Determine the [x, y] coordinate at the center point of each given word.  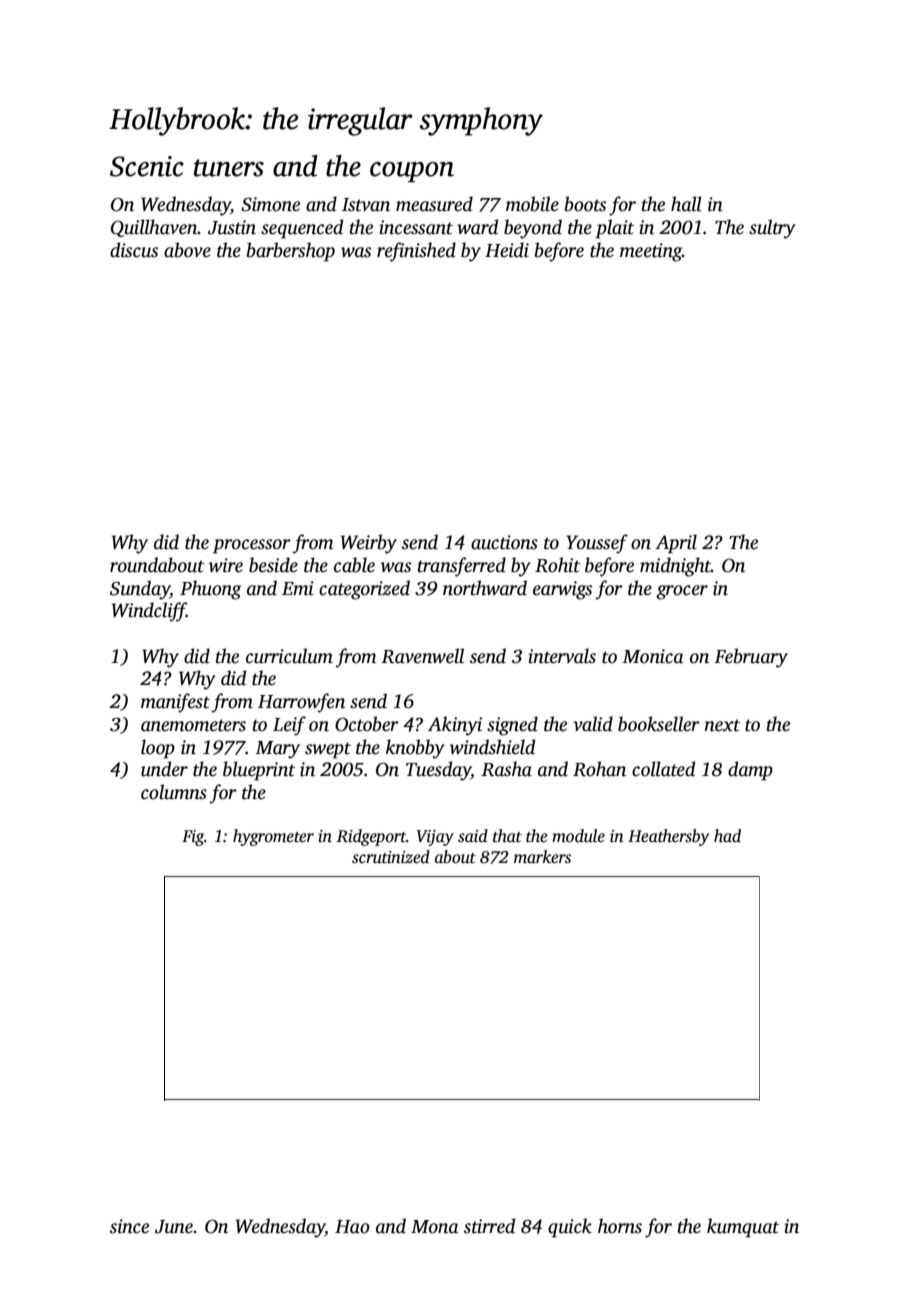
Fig [193, 838]
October [367, 724]
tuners [229, 168]
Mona [435, 1227]
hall [686, 204]
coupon [412, 172]
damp [750, 771]
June [174, 1227]
